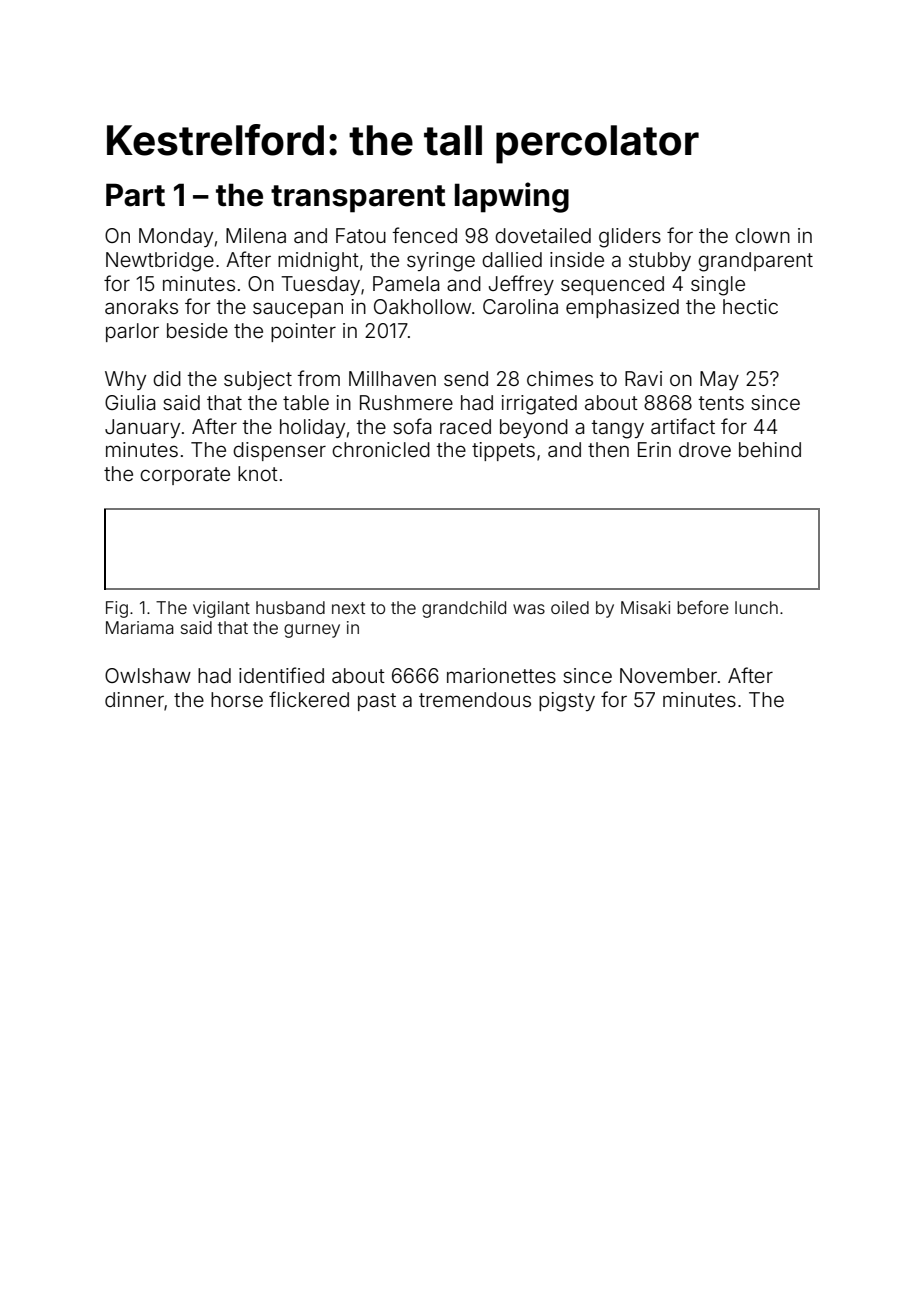 The height and width of the screenshot is (1311, 924). I want to click on dinner, so click(134, 699).
